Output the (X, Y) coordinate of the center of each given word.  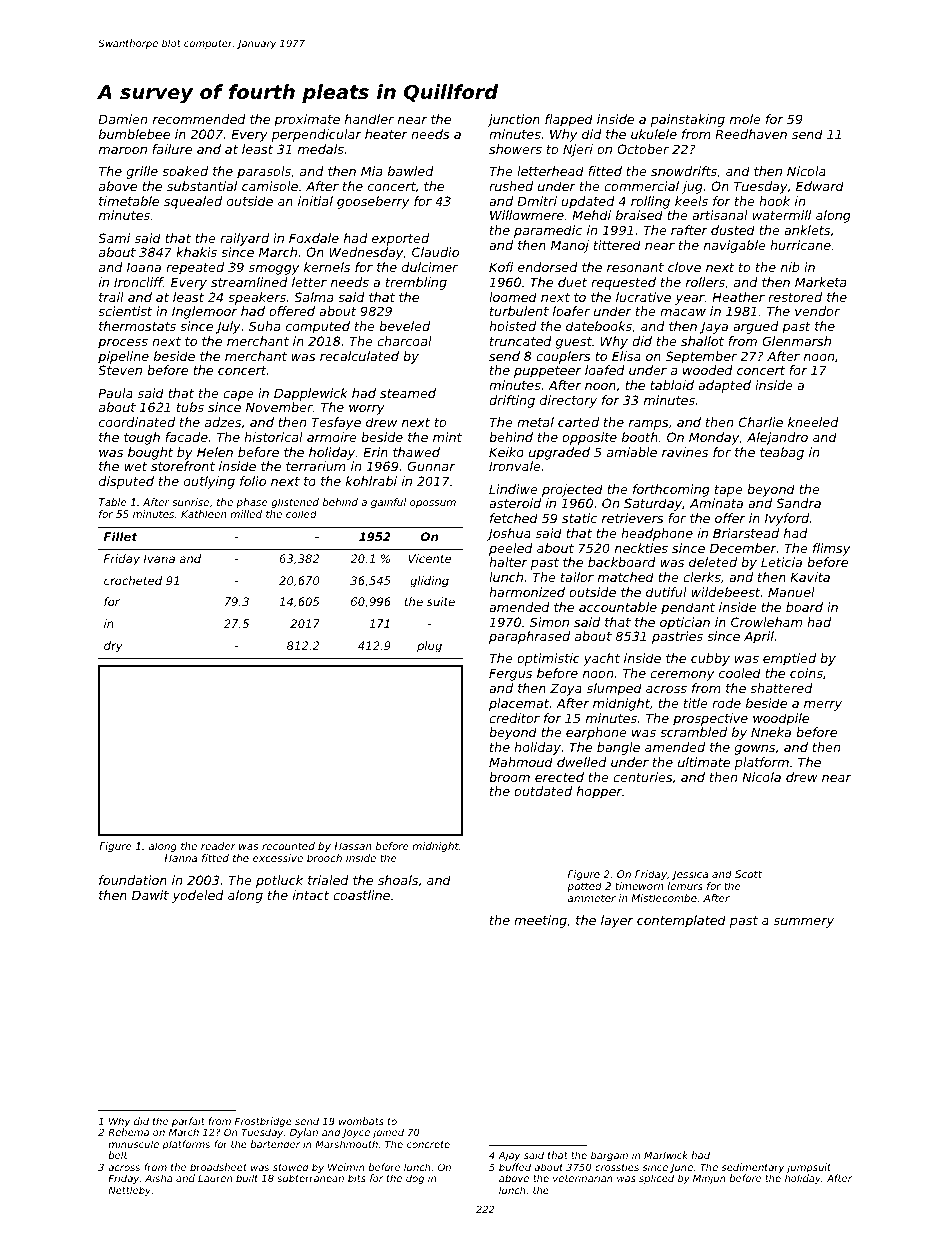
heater (386, 134)
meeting (540, 921)
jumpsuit (808, 1168)
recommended (199, 119)
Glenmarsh (796, 341)
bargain (609, 1156)
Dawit (150, 895)
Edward (820, 186)
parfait (188, 1122)
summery (804, 923)
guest (574, 343)
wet (135, 466)
